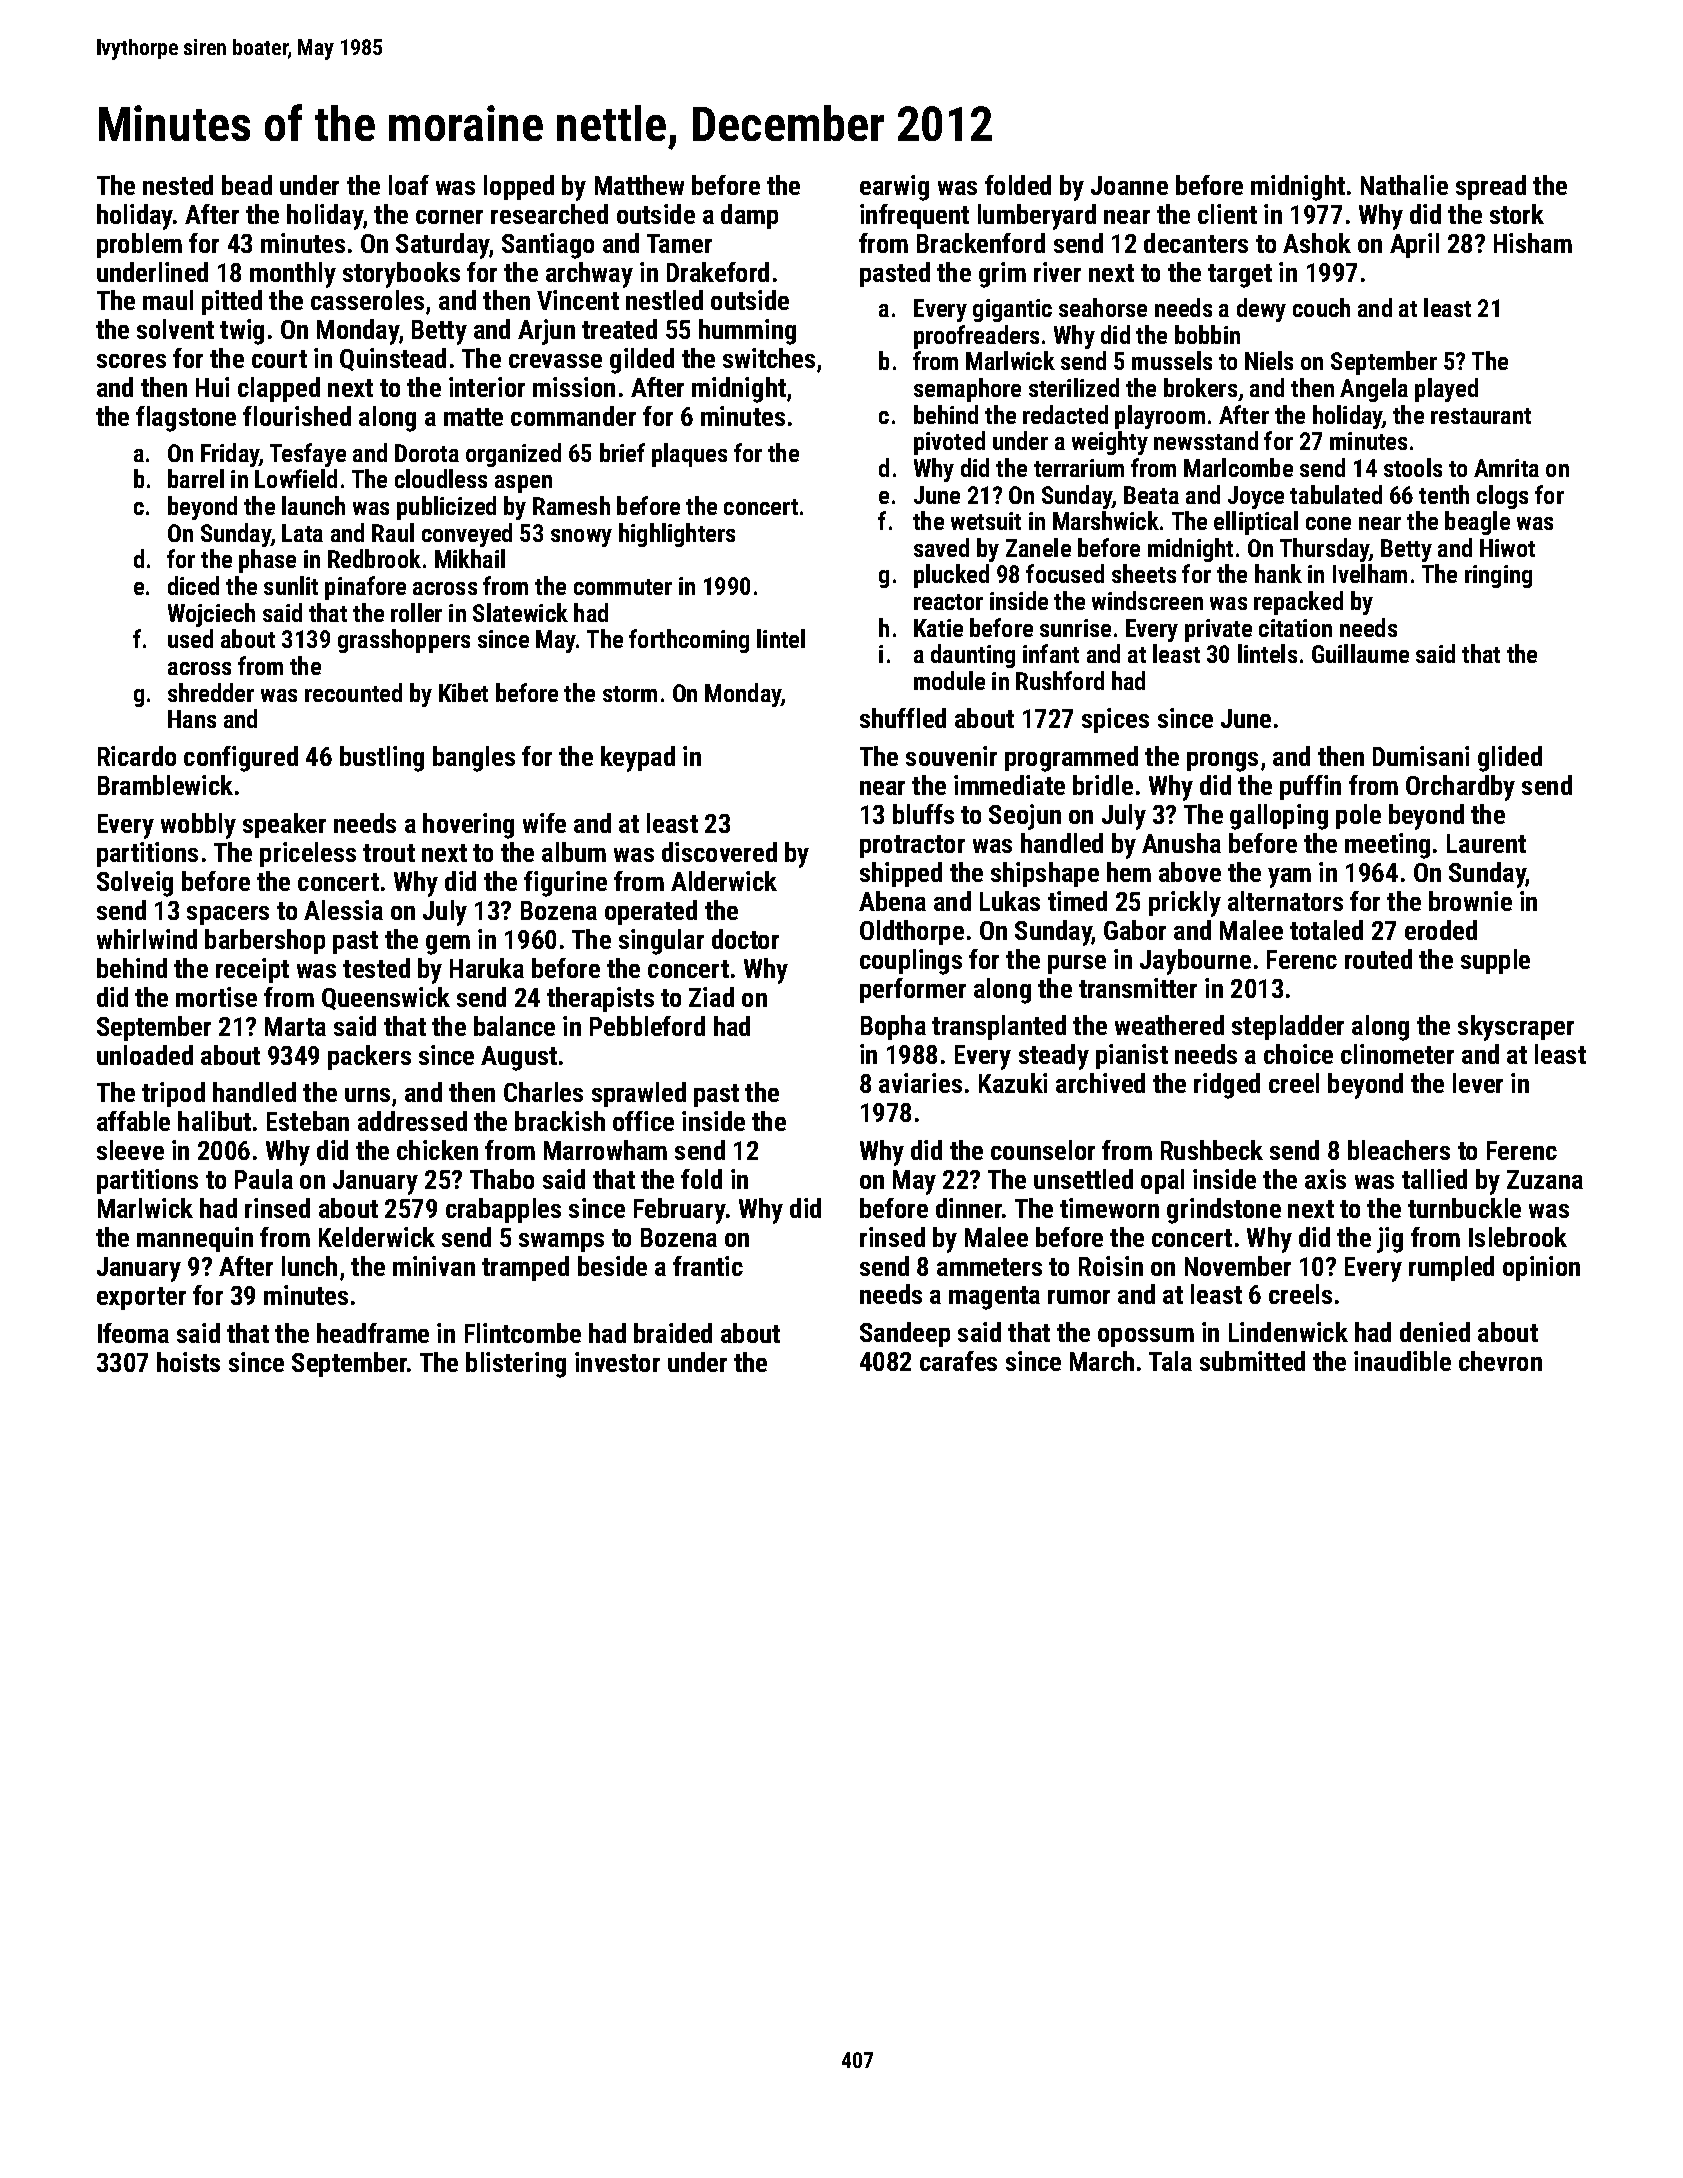 The width and height of the image is (1683, 2178). Describe the element at coordinates (1009, 785) in the image. I see `immediate` at that location.
